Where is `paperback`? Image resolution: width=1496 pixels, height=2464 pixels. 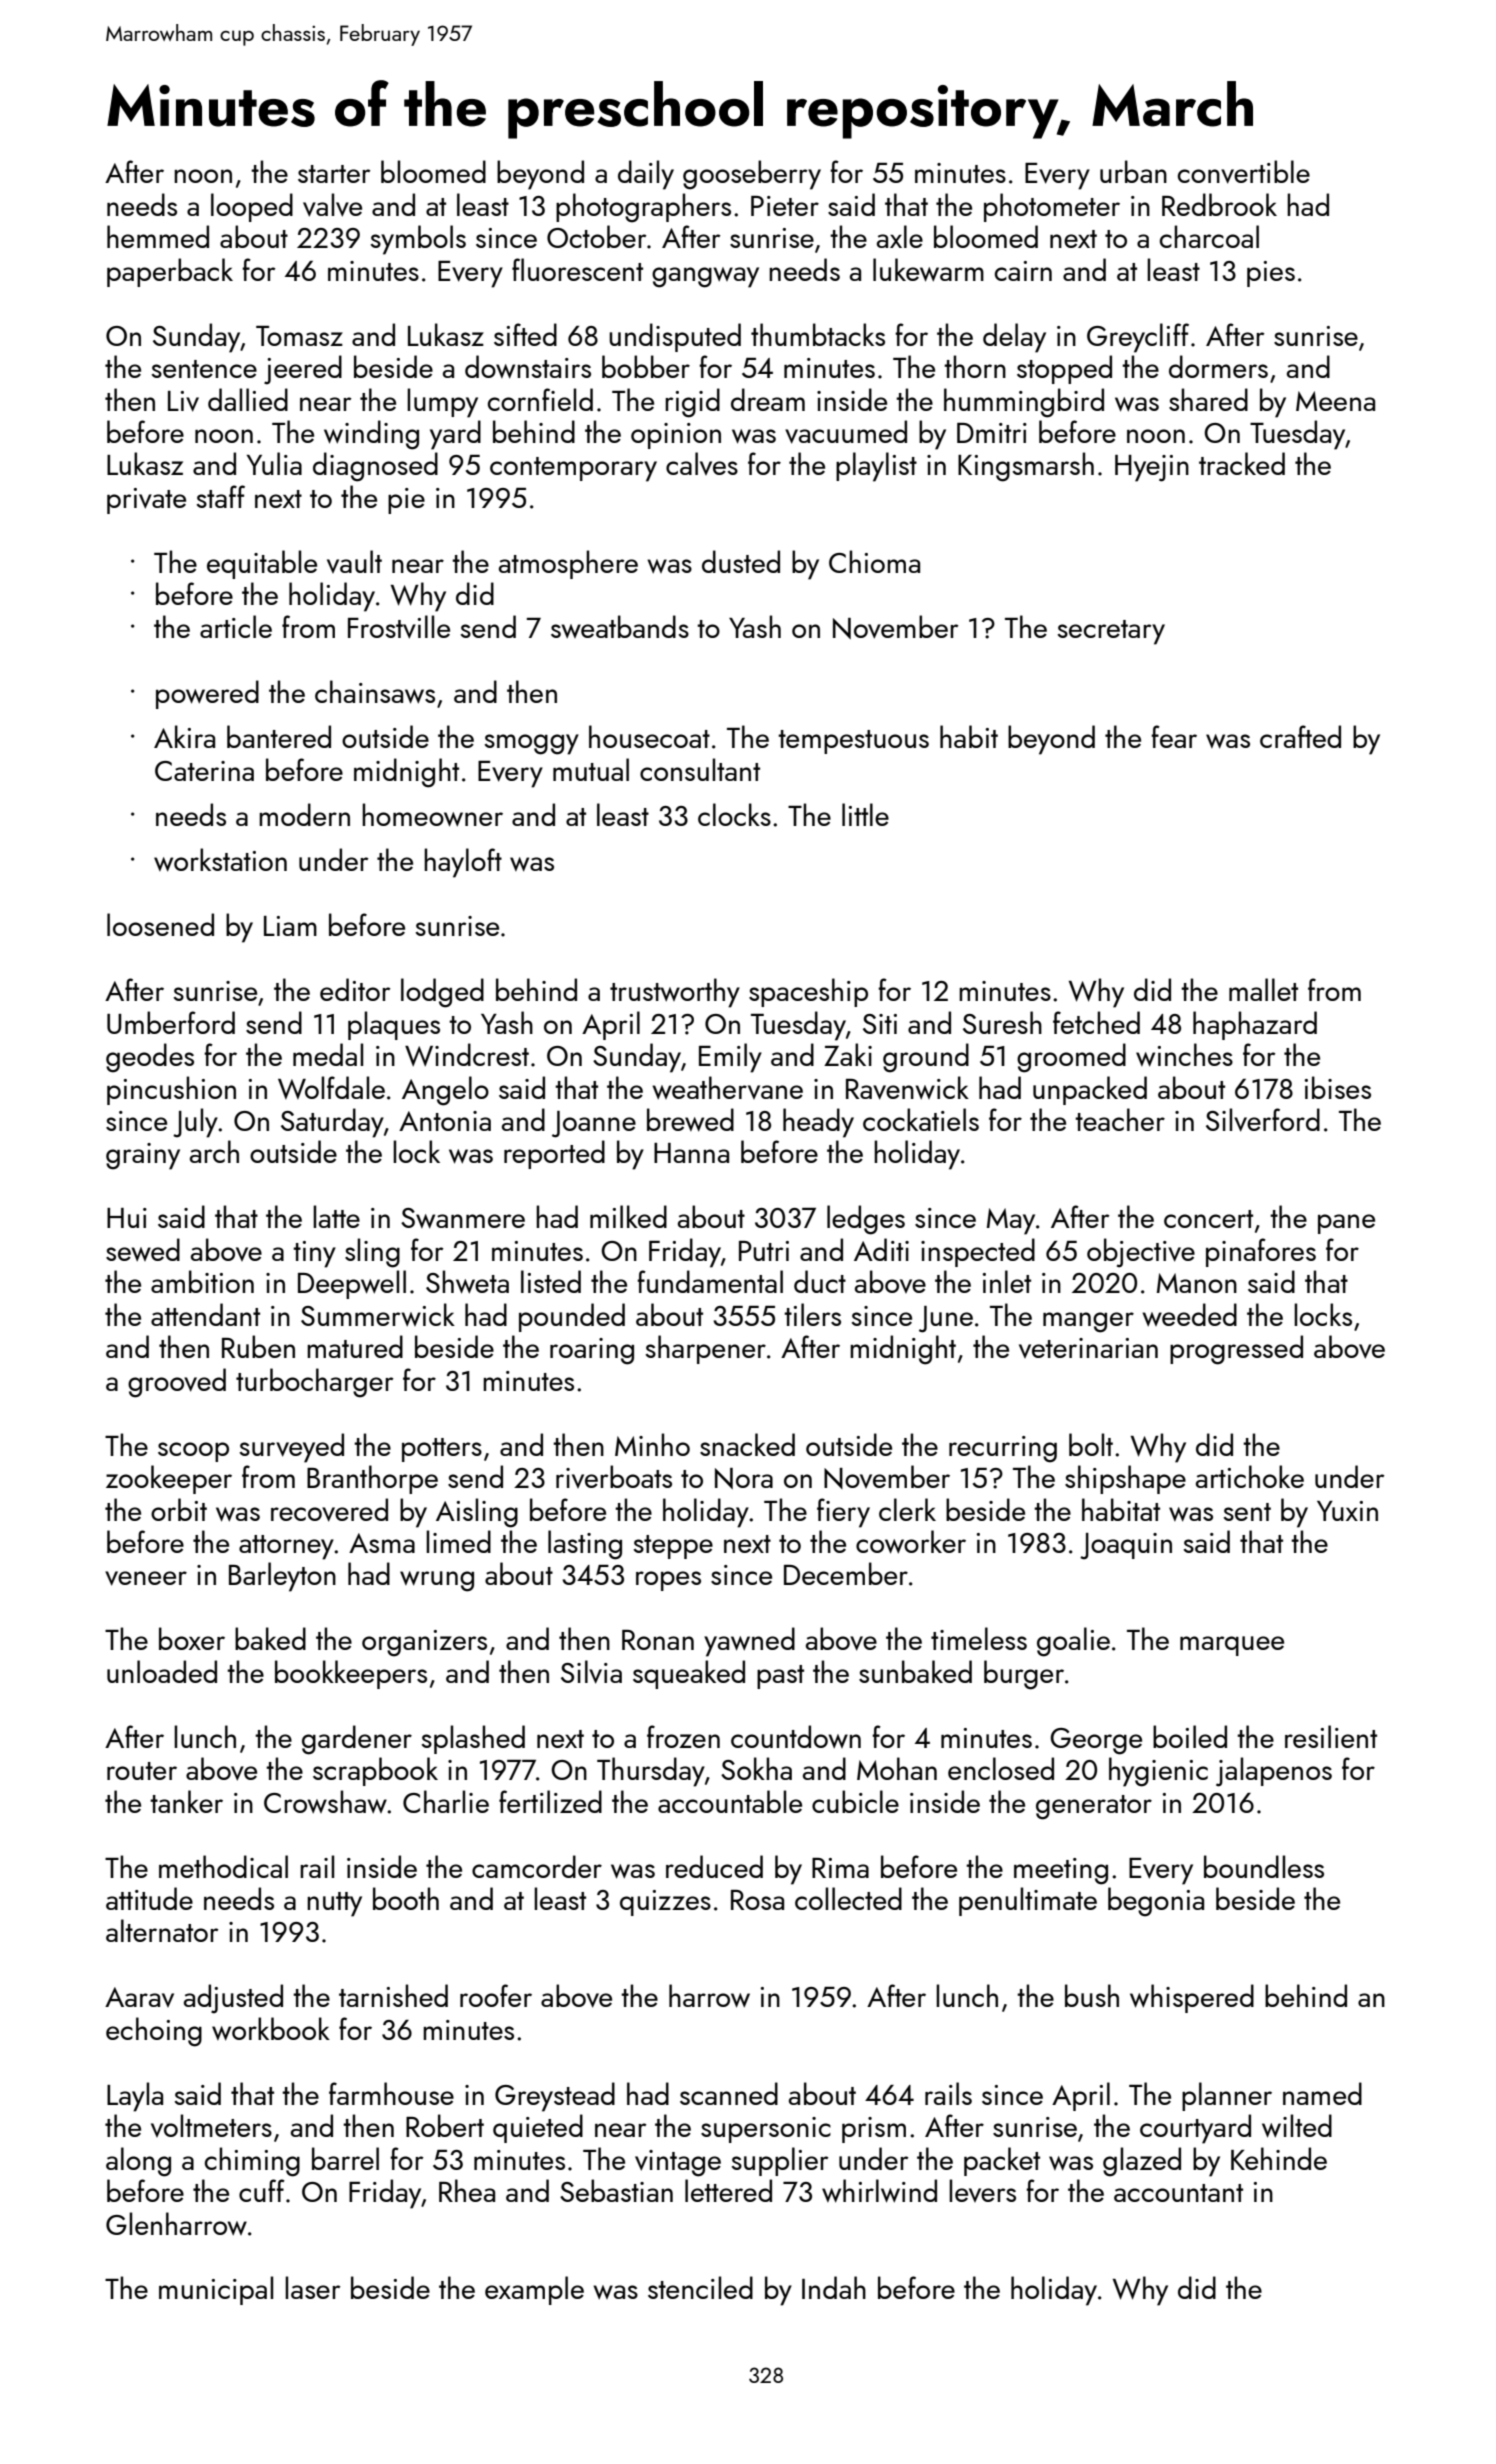
paperback is located at coordinates (170, 272).
